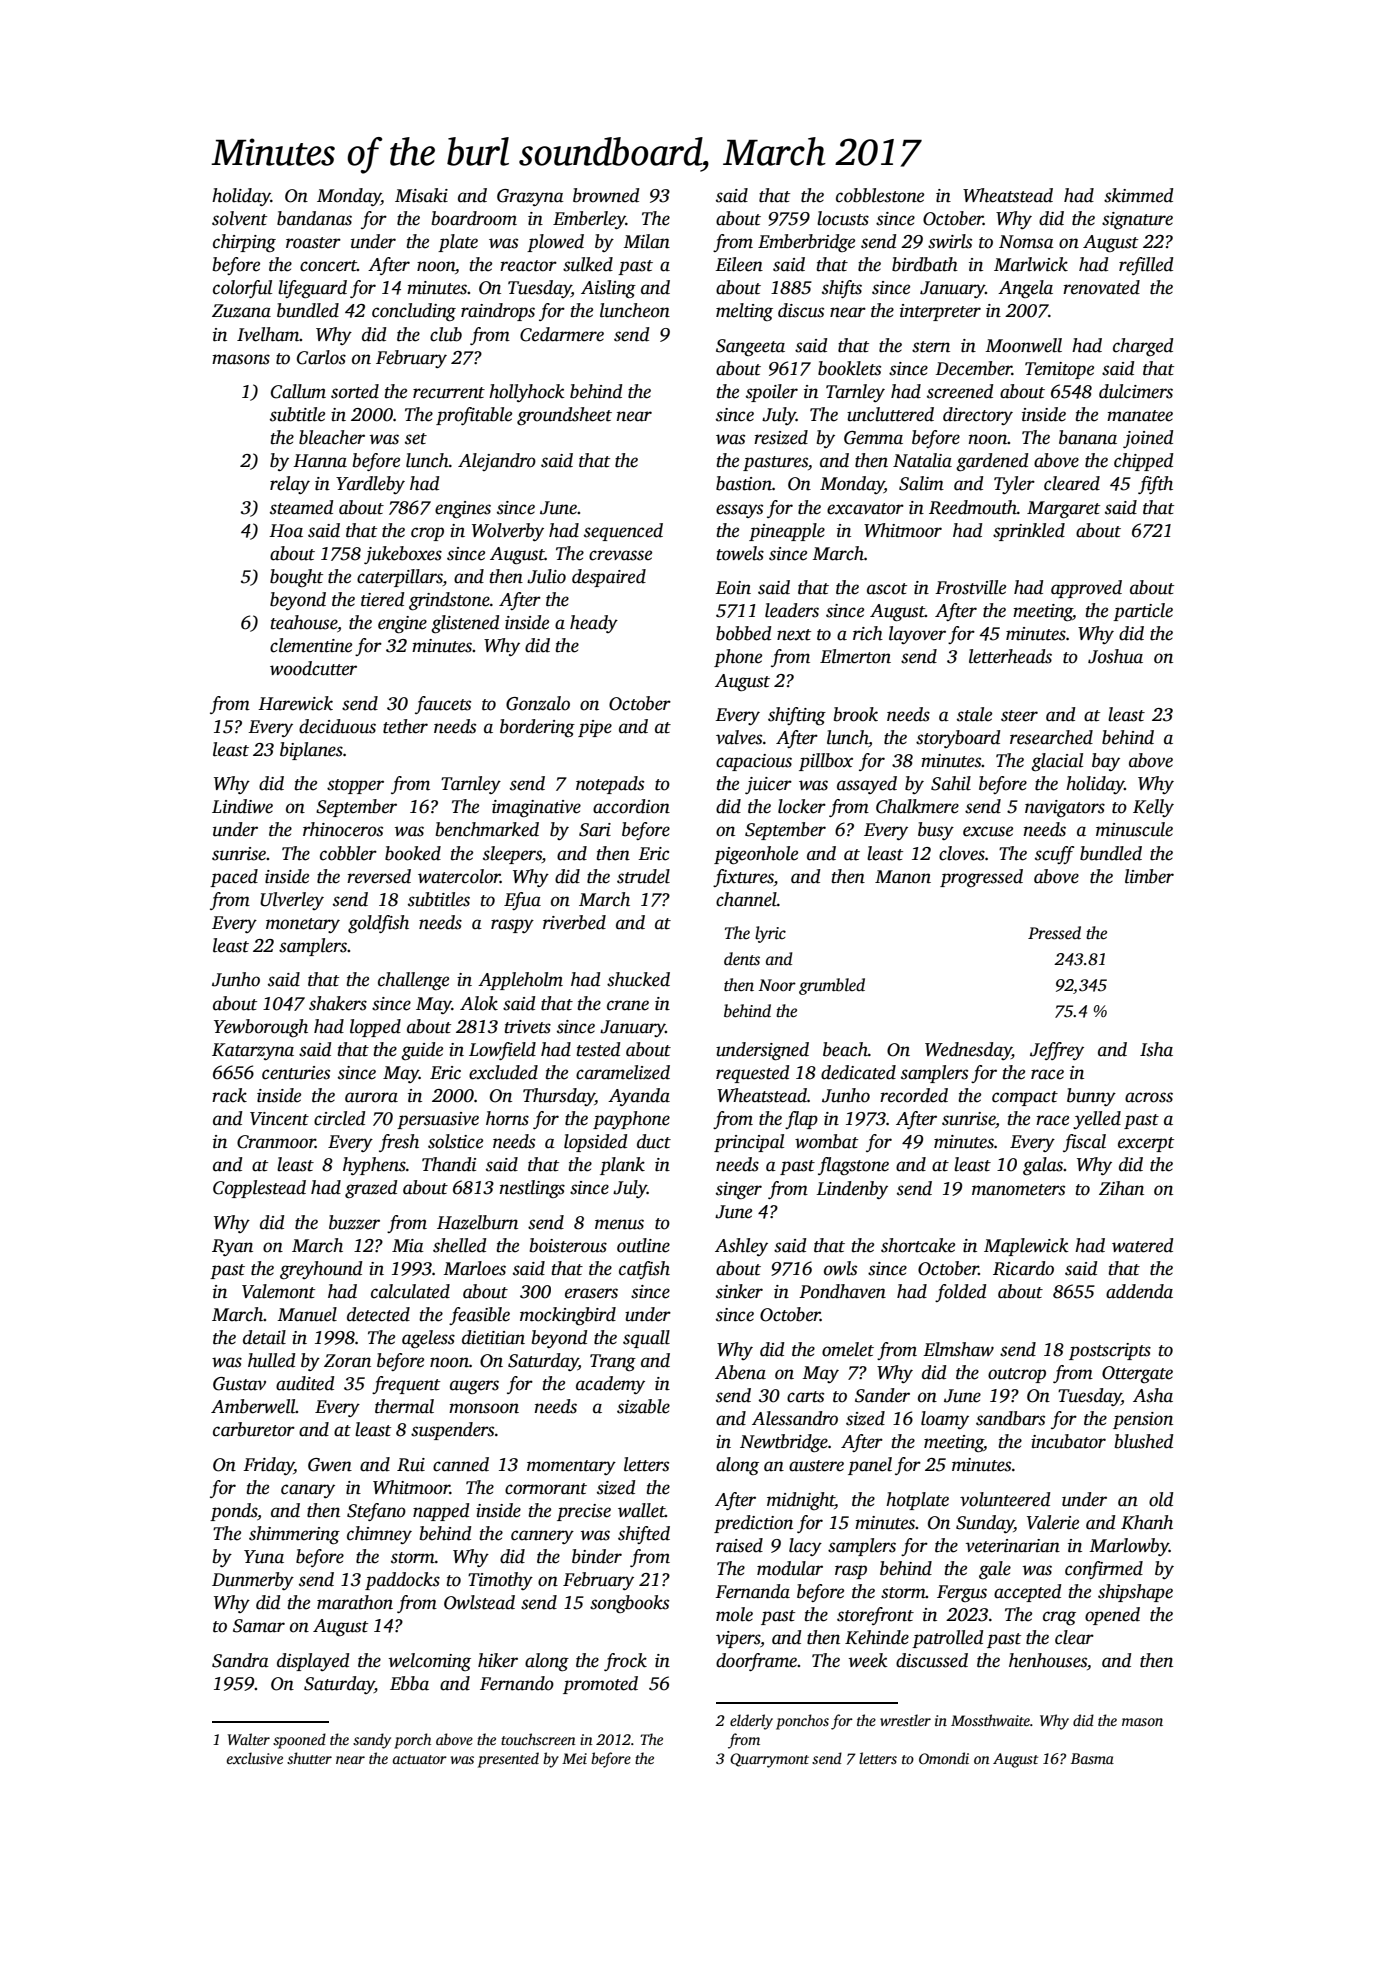 The height and width of the page is (1969, 1386). Describe the element at coordinates (589, 220) in the page. I see `Emberley` at that location.
